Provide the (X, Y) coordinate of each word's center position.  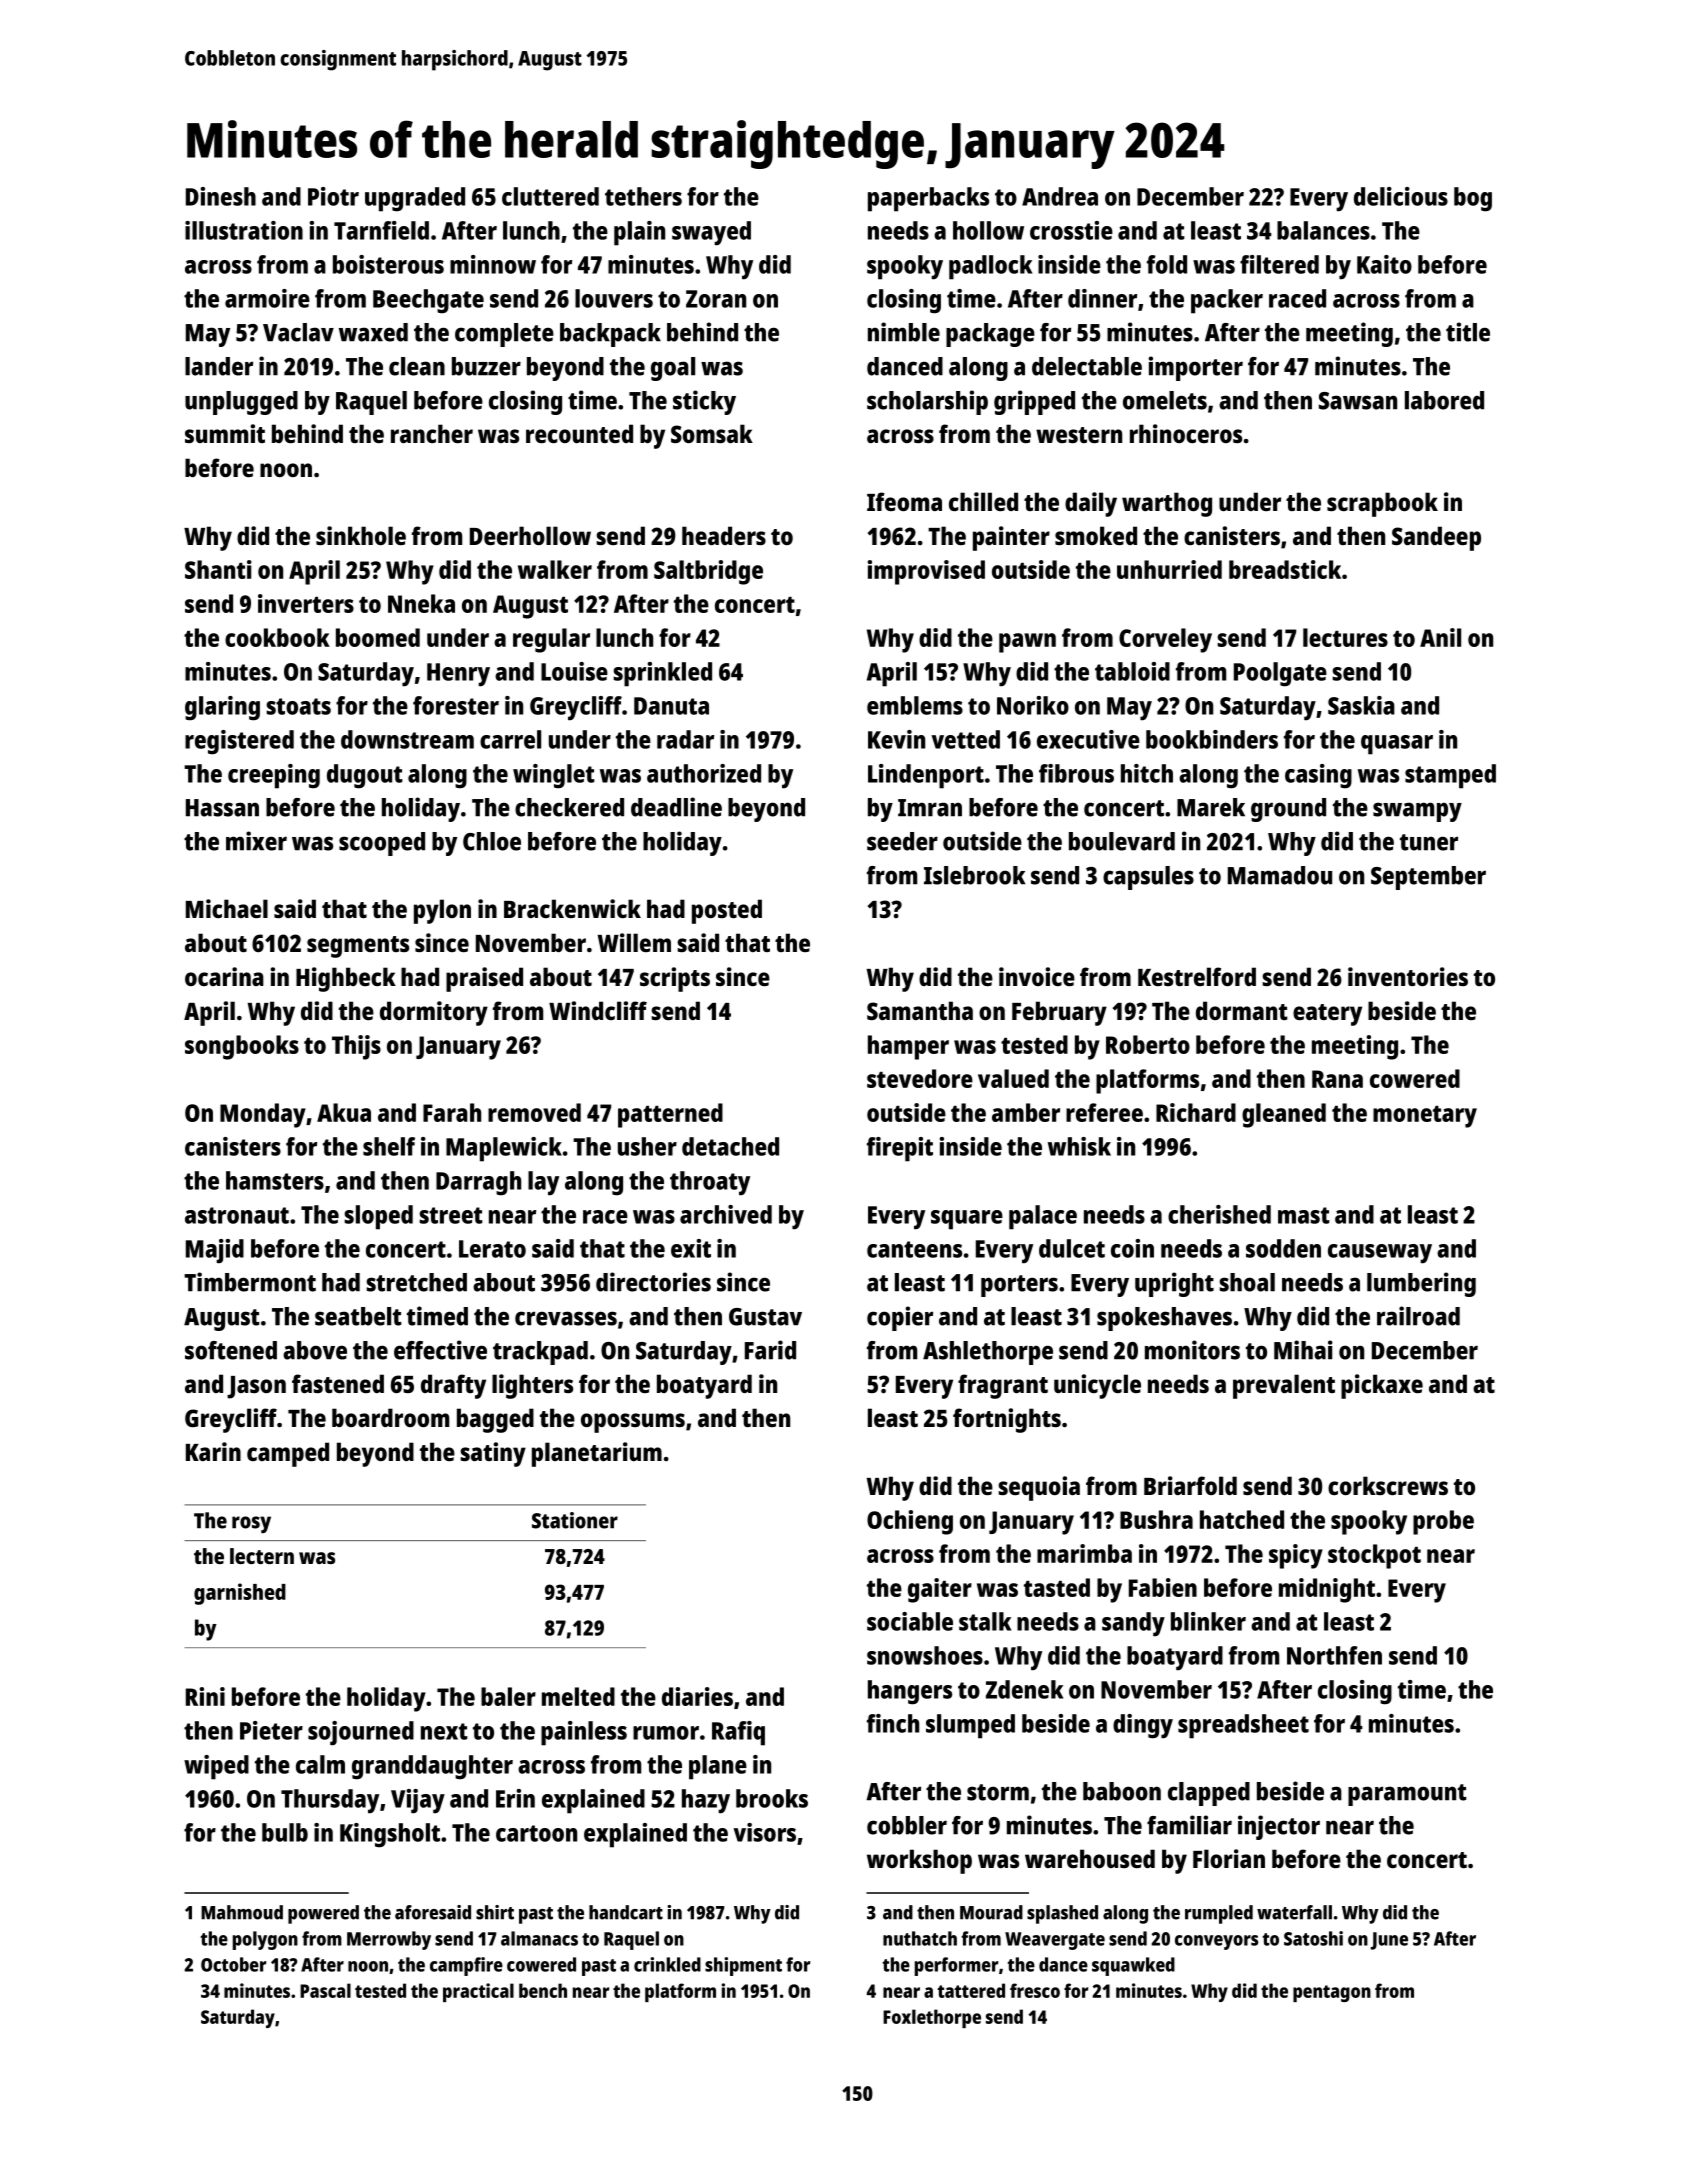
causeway (1380, 1254)
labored (1444, 400)
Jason (256, 1387)
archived (726, 1214)
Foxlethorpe (932, 2018)
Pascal (325, 1990)
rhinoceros (1186, 433)
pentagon (1332, 1993)
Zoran (716, 299)
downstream (407, 739)
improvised (926, 572)
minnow (493, 264)
